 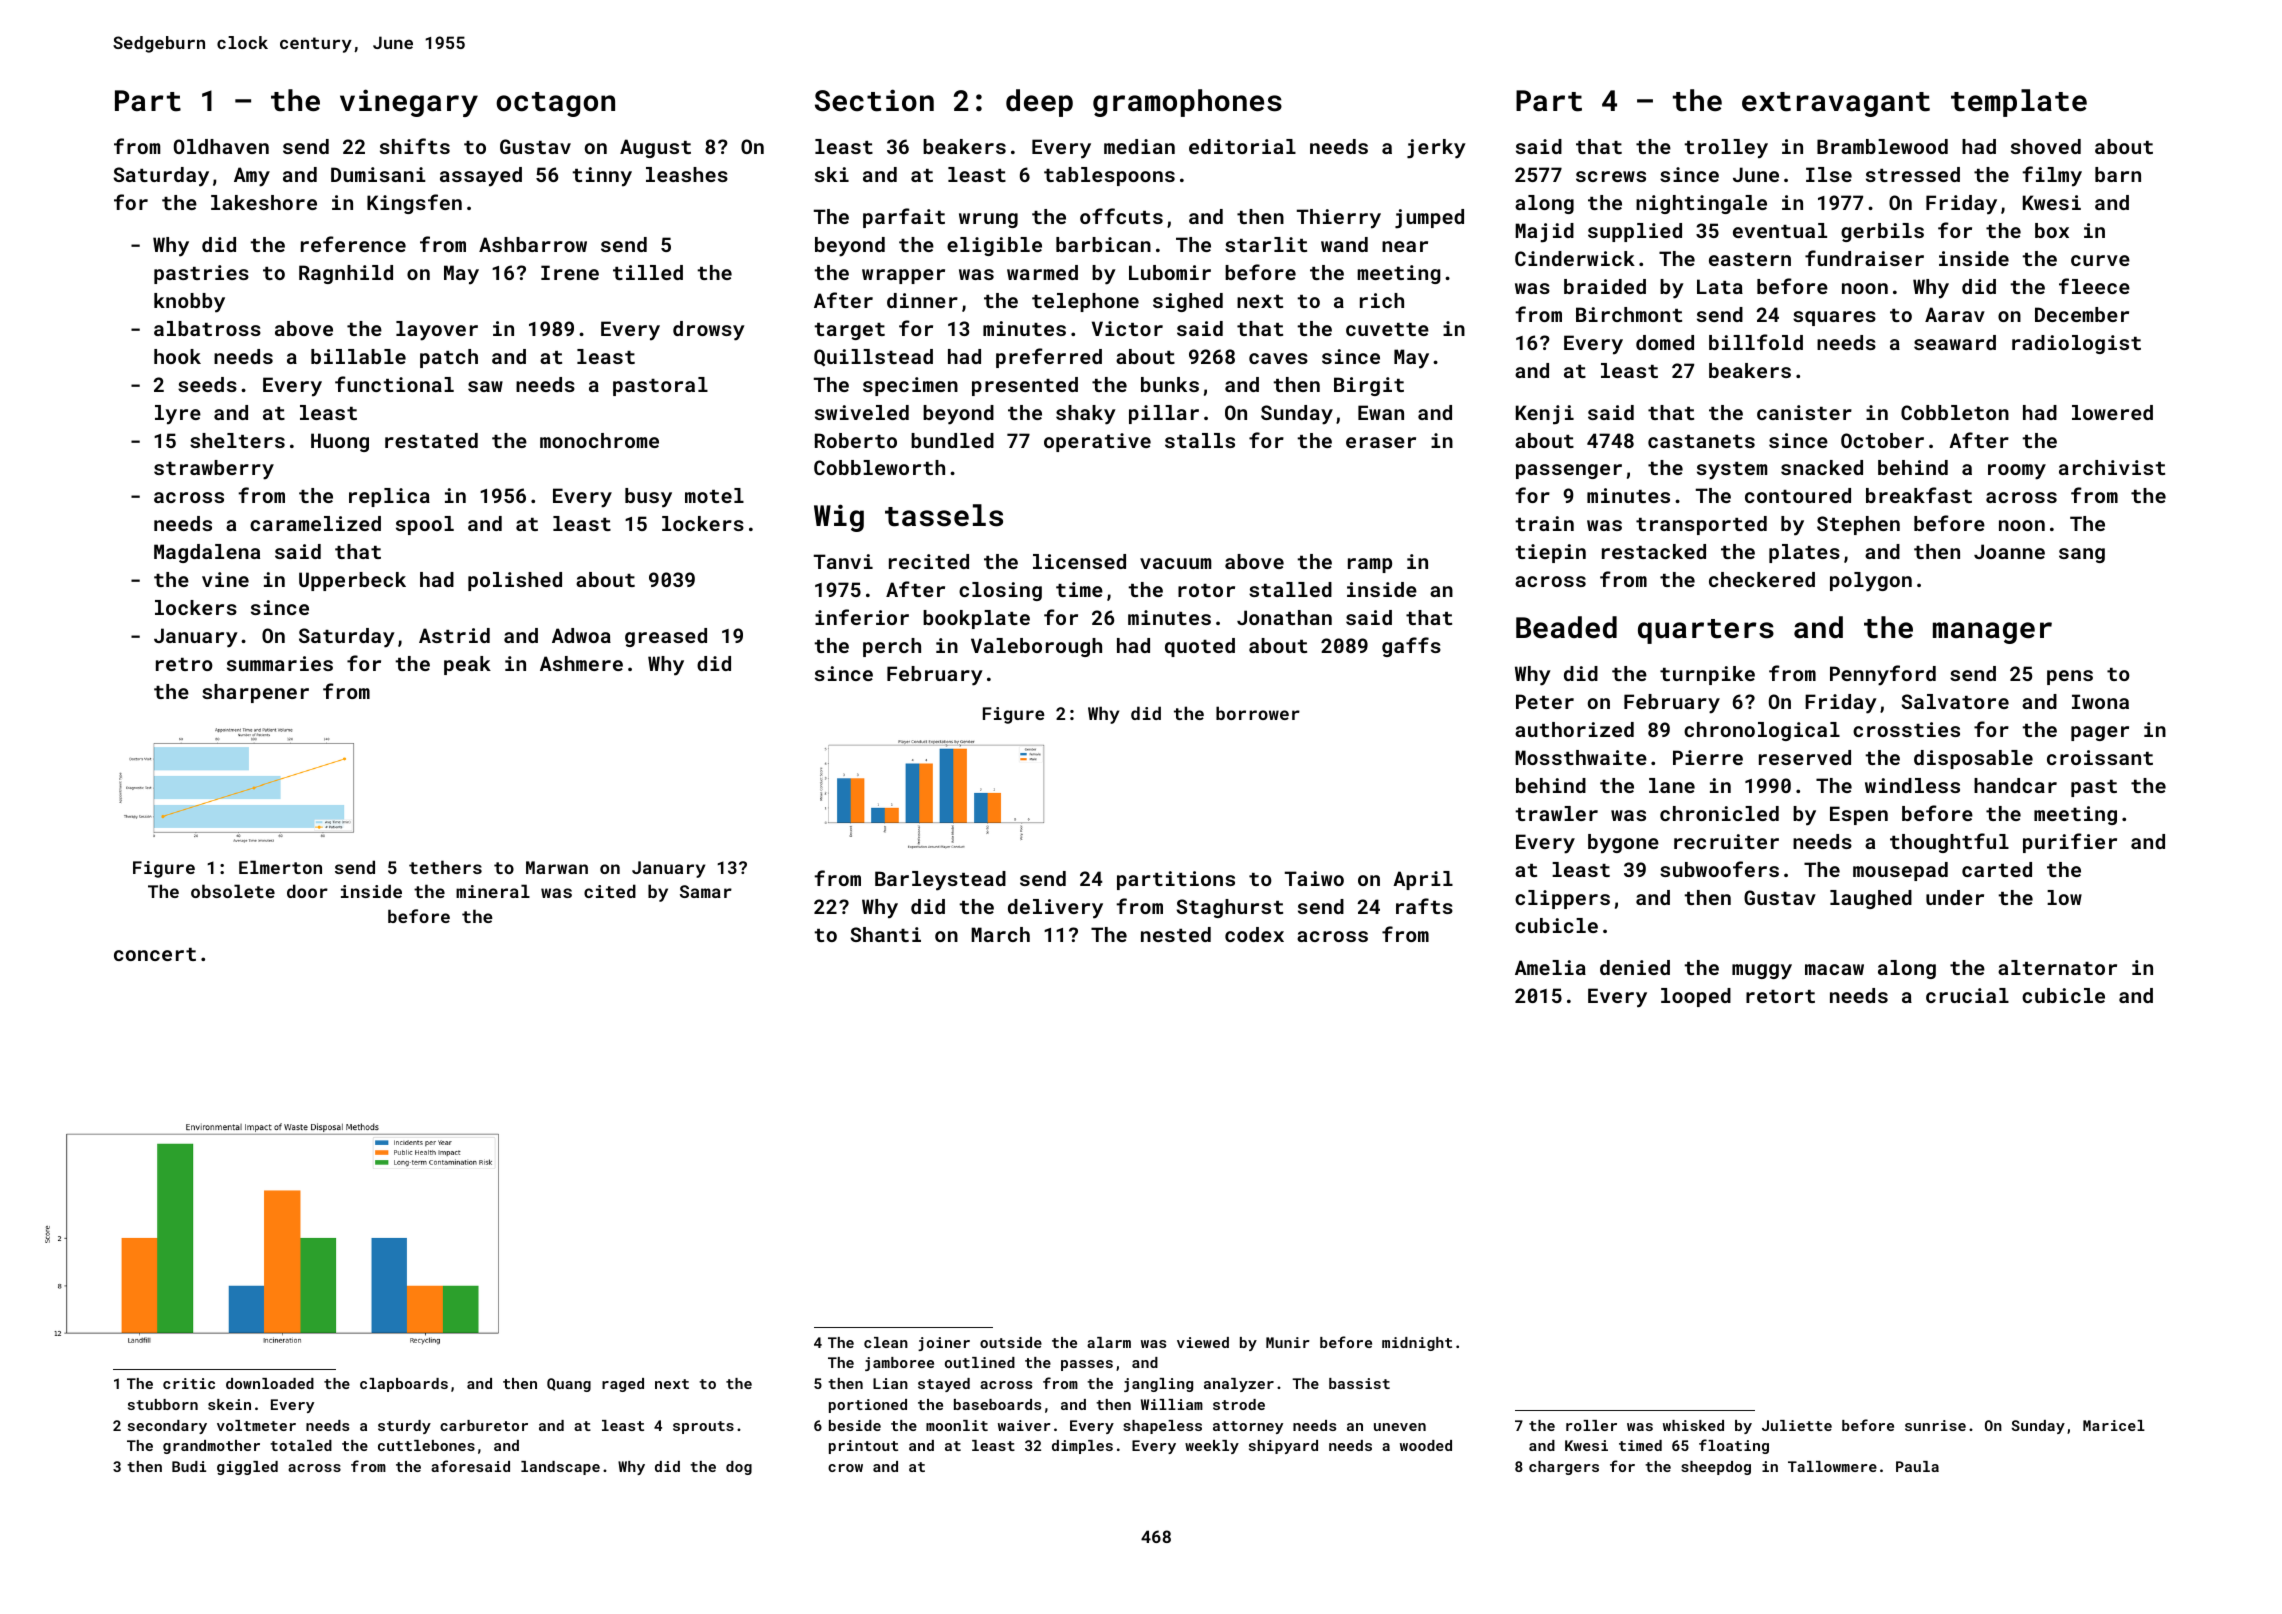 I want to click on concert, so click(x=155, y=954).
